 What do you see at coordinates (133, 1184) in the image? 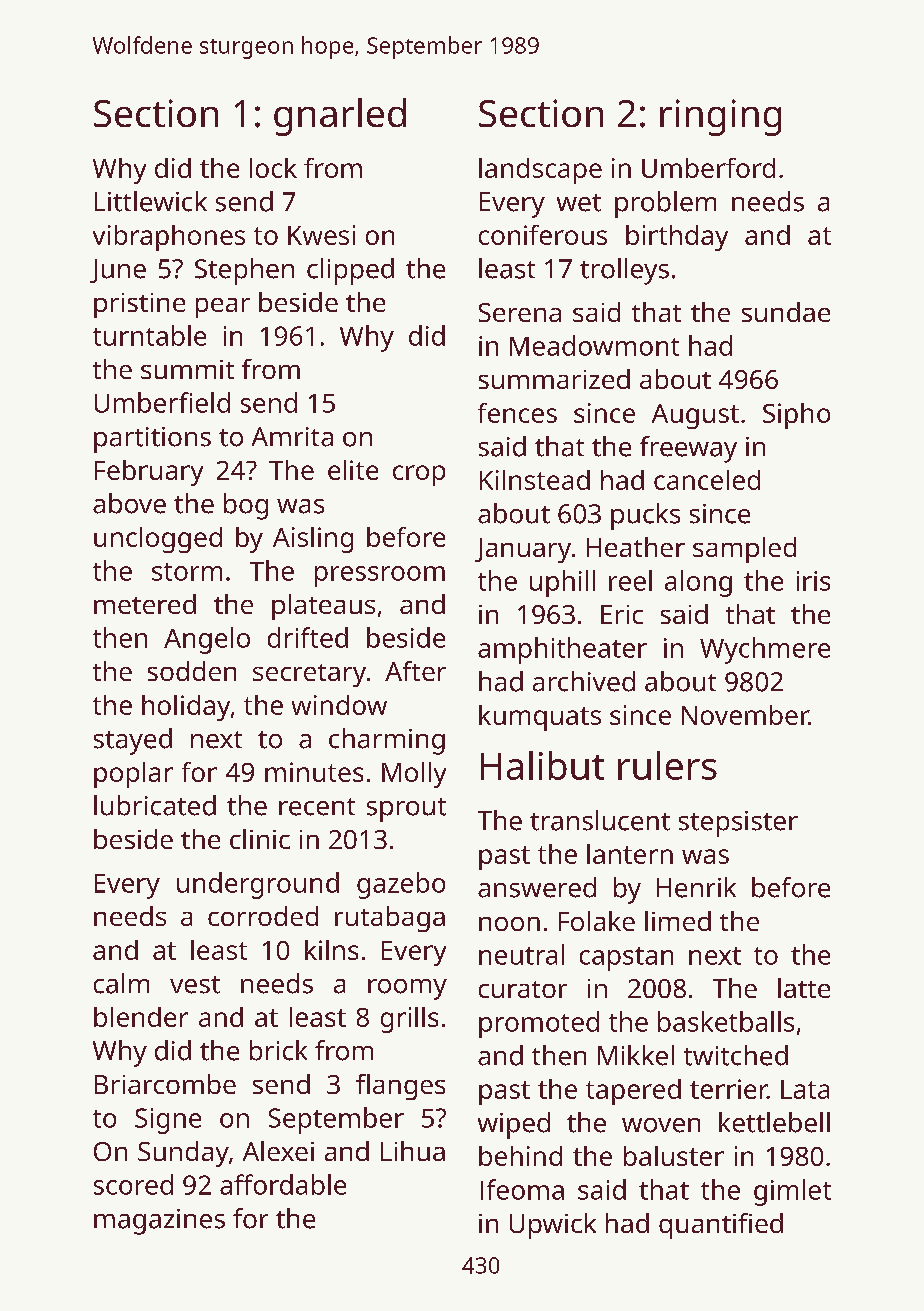
I see `scored` at bounding box center [133, 1184].
